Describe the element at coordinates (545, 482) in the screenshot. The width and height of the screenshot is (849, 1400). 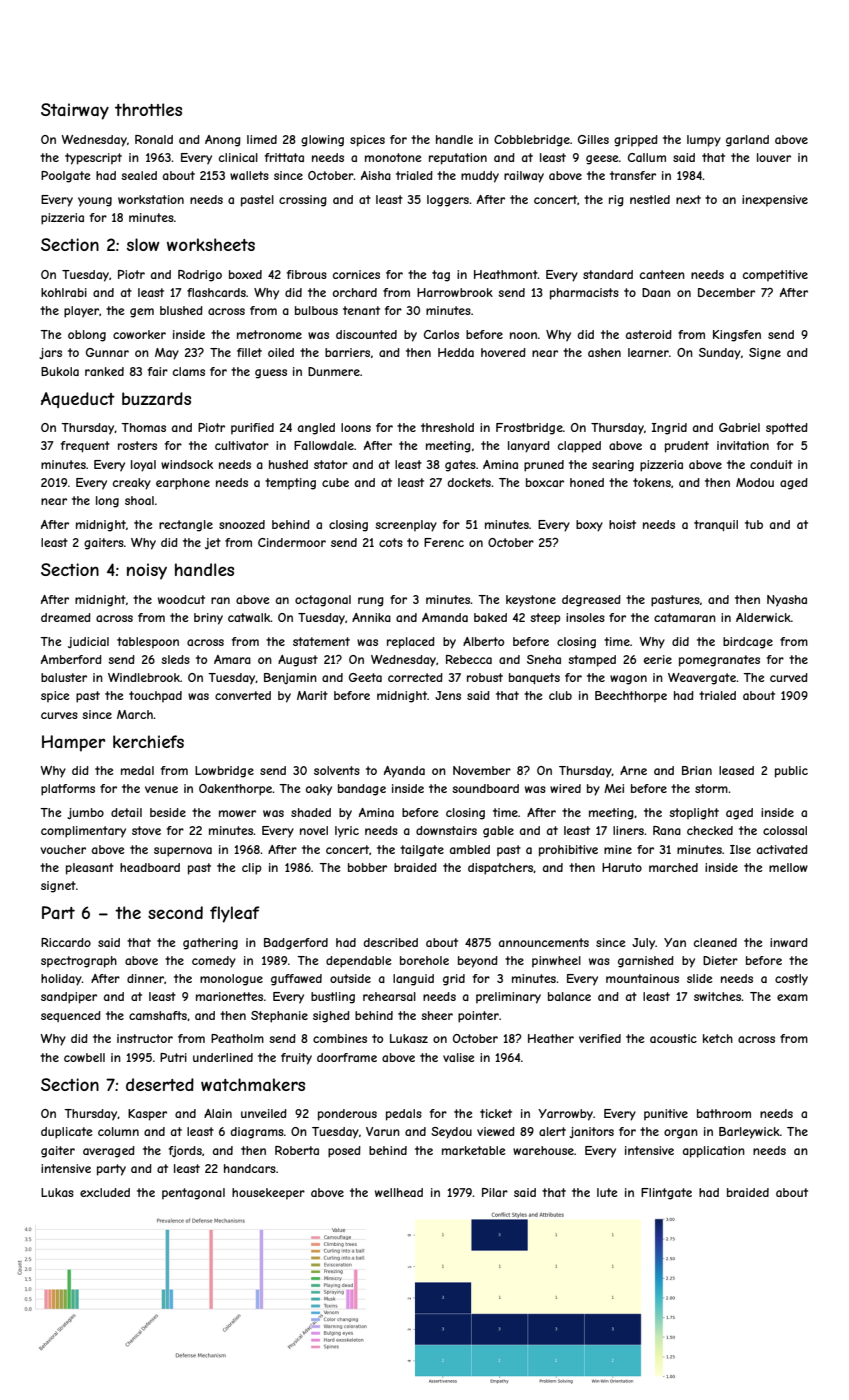
I see `boxcar` at that location.
